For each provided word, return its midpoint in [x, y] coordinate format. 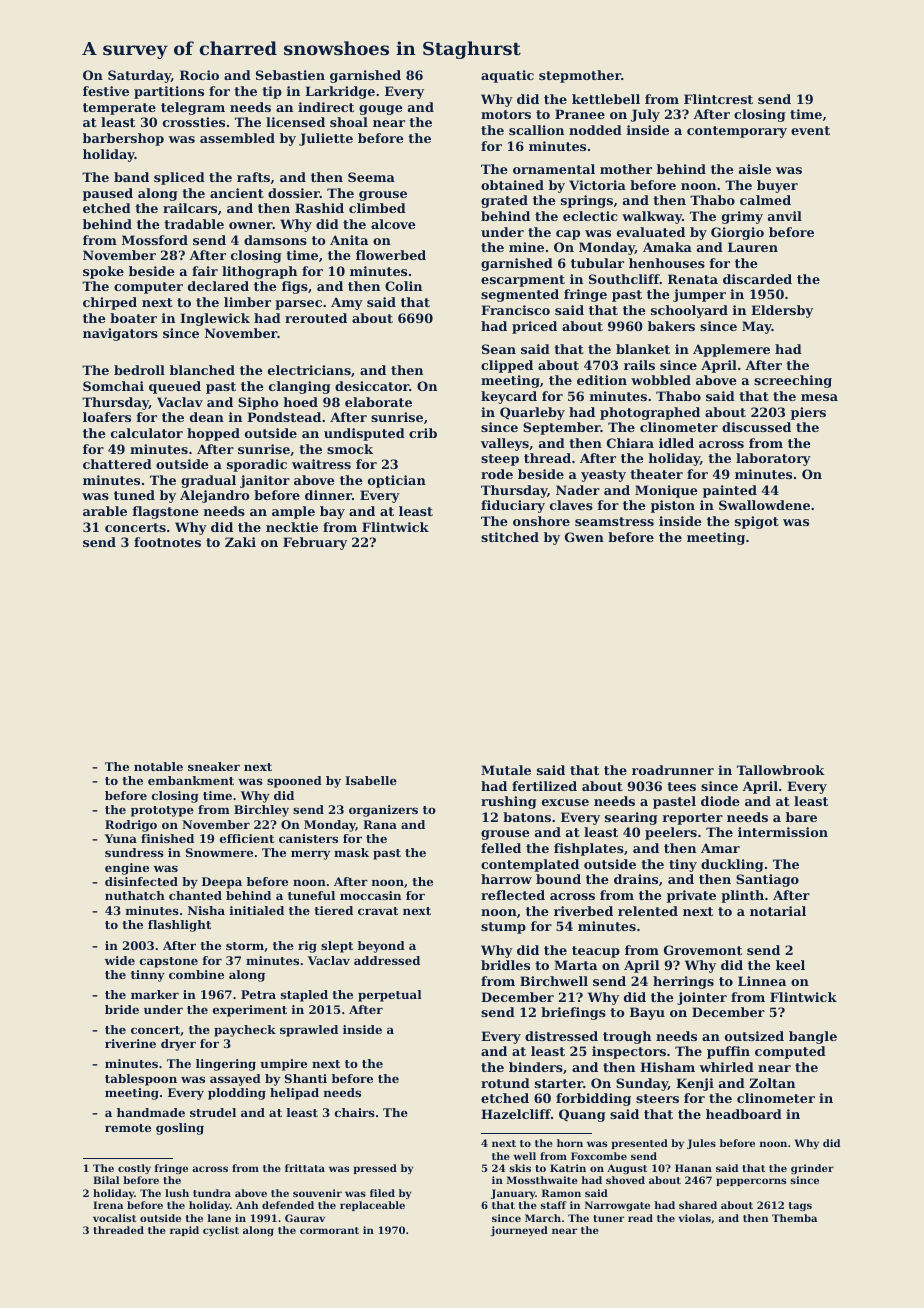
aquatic [507, 76]
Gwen [584, 537]
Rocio [199, 75]
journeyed [519, 1231]
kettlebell [606, 99]
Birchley [261, 811]
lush [177, 1193]
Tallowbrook [781, 770]
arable [105, 511]
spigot [757, 522]
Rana [380, 824]
